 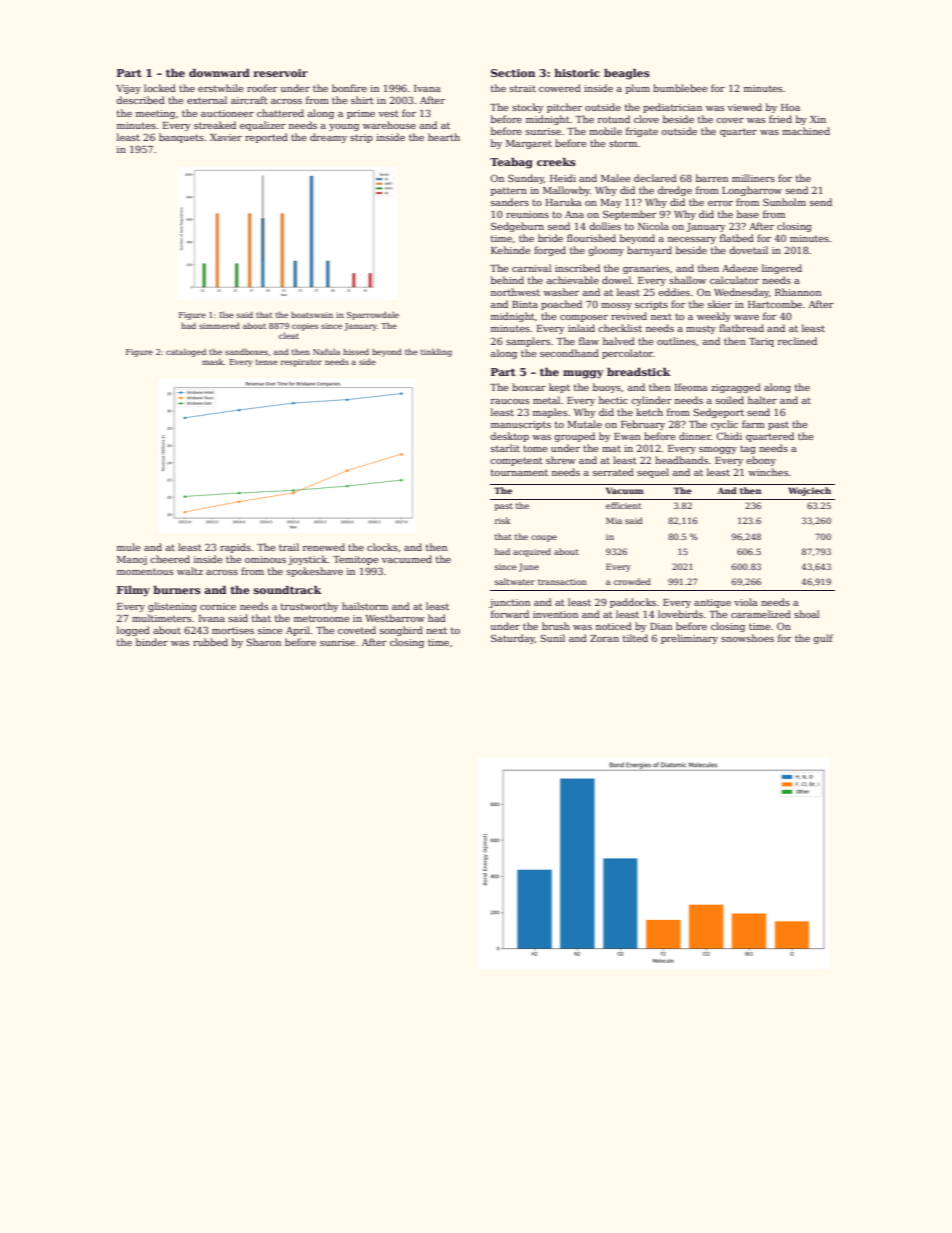 I want to click on logged, so click(x=133, y=631).
